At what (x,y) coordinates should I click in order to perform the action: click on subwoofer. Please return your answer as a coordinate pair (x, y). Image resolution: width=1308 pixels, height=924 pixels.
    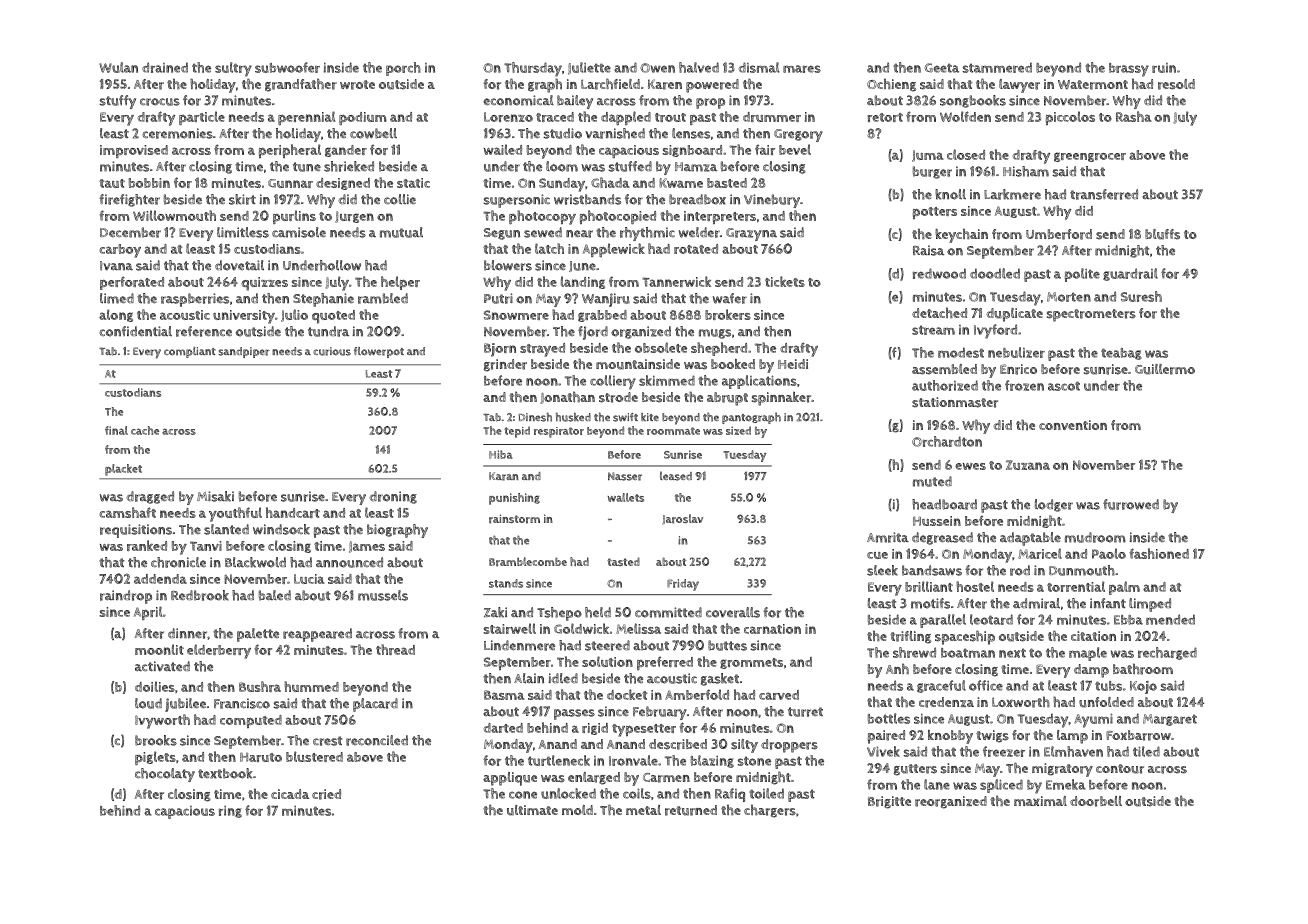
    Looking at the image, I should click on (287, 67).
